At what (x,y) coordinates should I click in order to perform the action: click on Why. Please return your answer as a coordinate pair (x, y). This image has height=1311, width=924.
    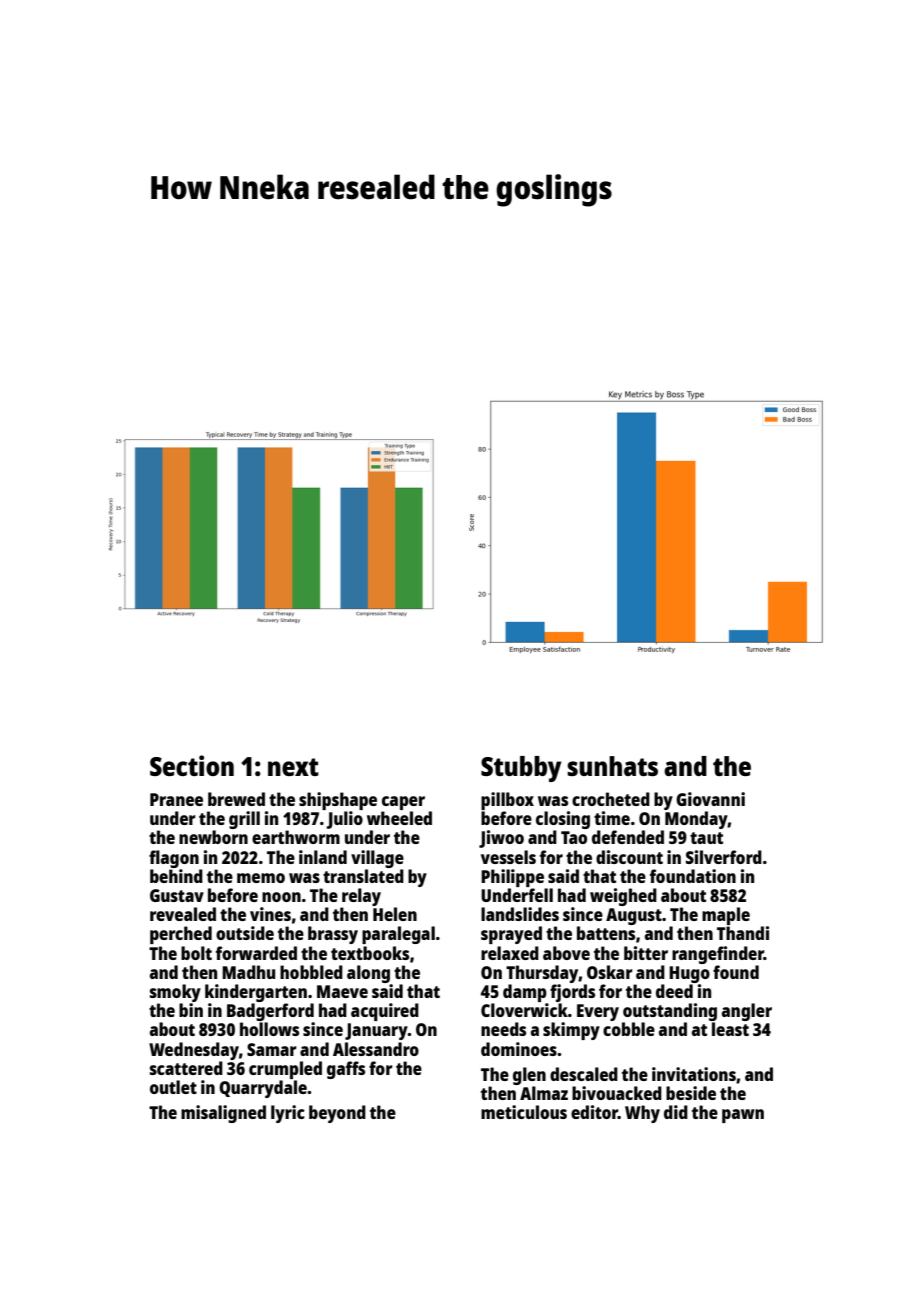
    Looking at the image, I should click on (642, 1114).
